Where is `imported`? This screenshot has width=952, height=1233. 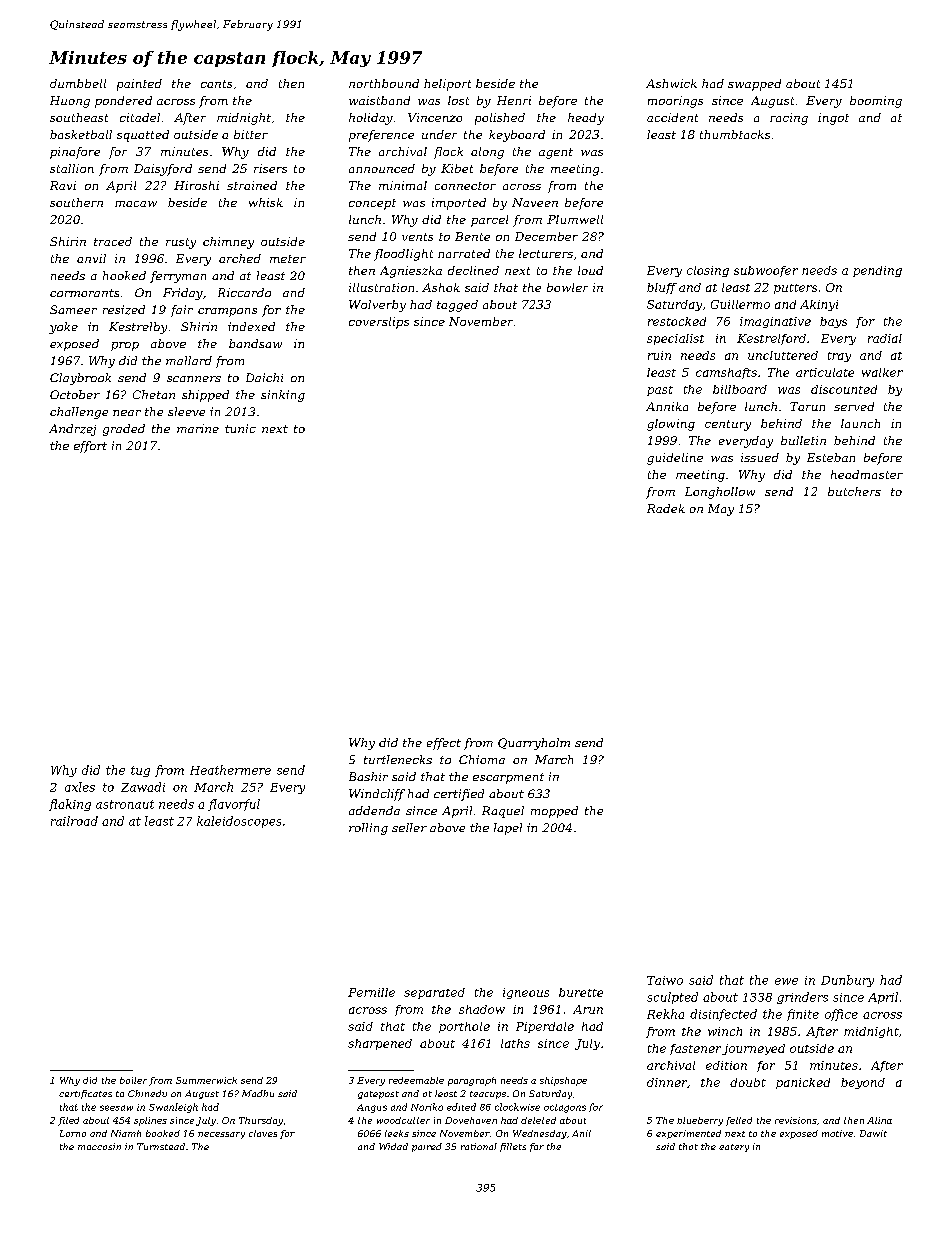
imported is located at coordinates (459, 204).
